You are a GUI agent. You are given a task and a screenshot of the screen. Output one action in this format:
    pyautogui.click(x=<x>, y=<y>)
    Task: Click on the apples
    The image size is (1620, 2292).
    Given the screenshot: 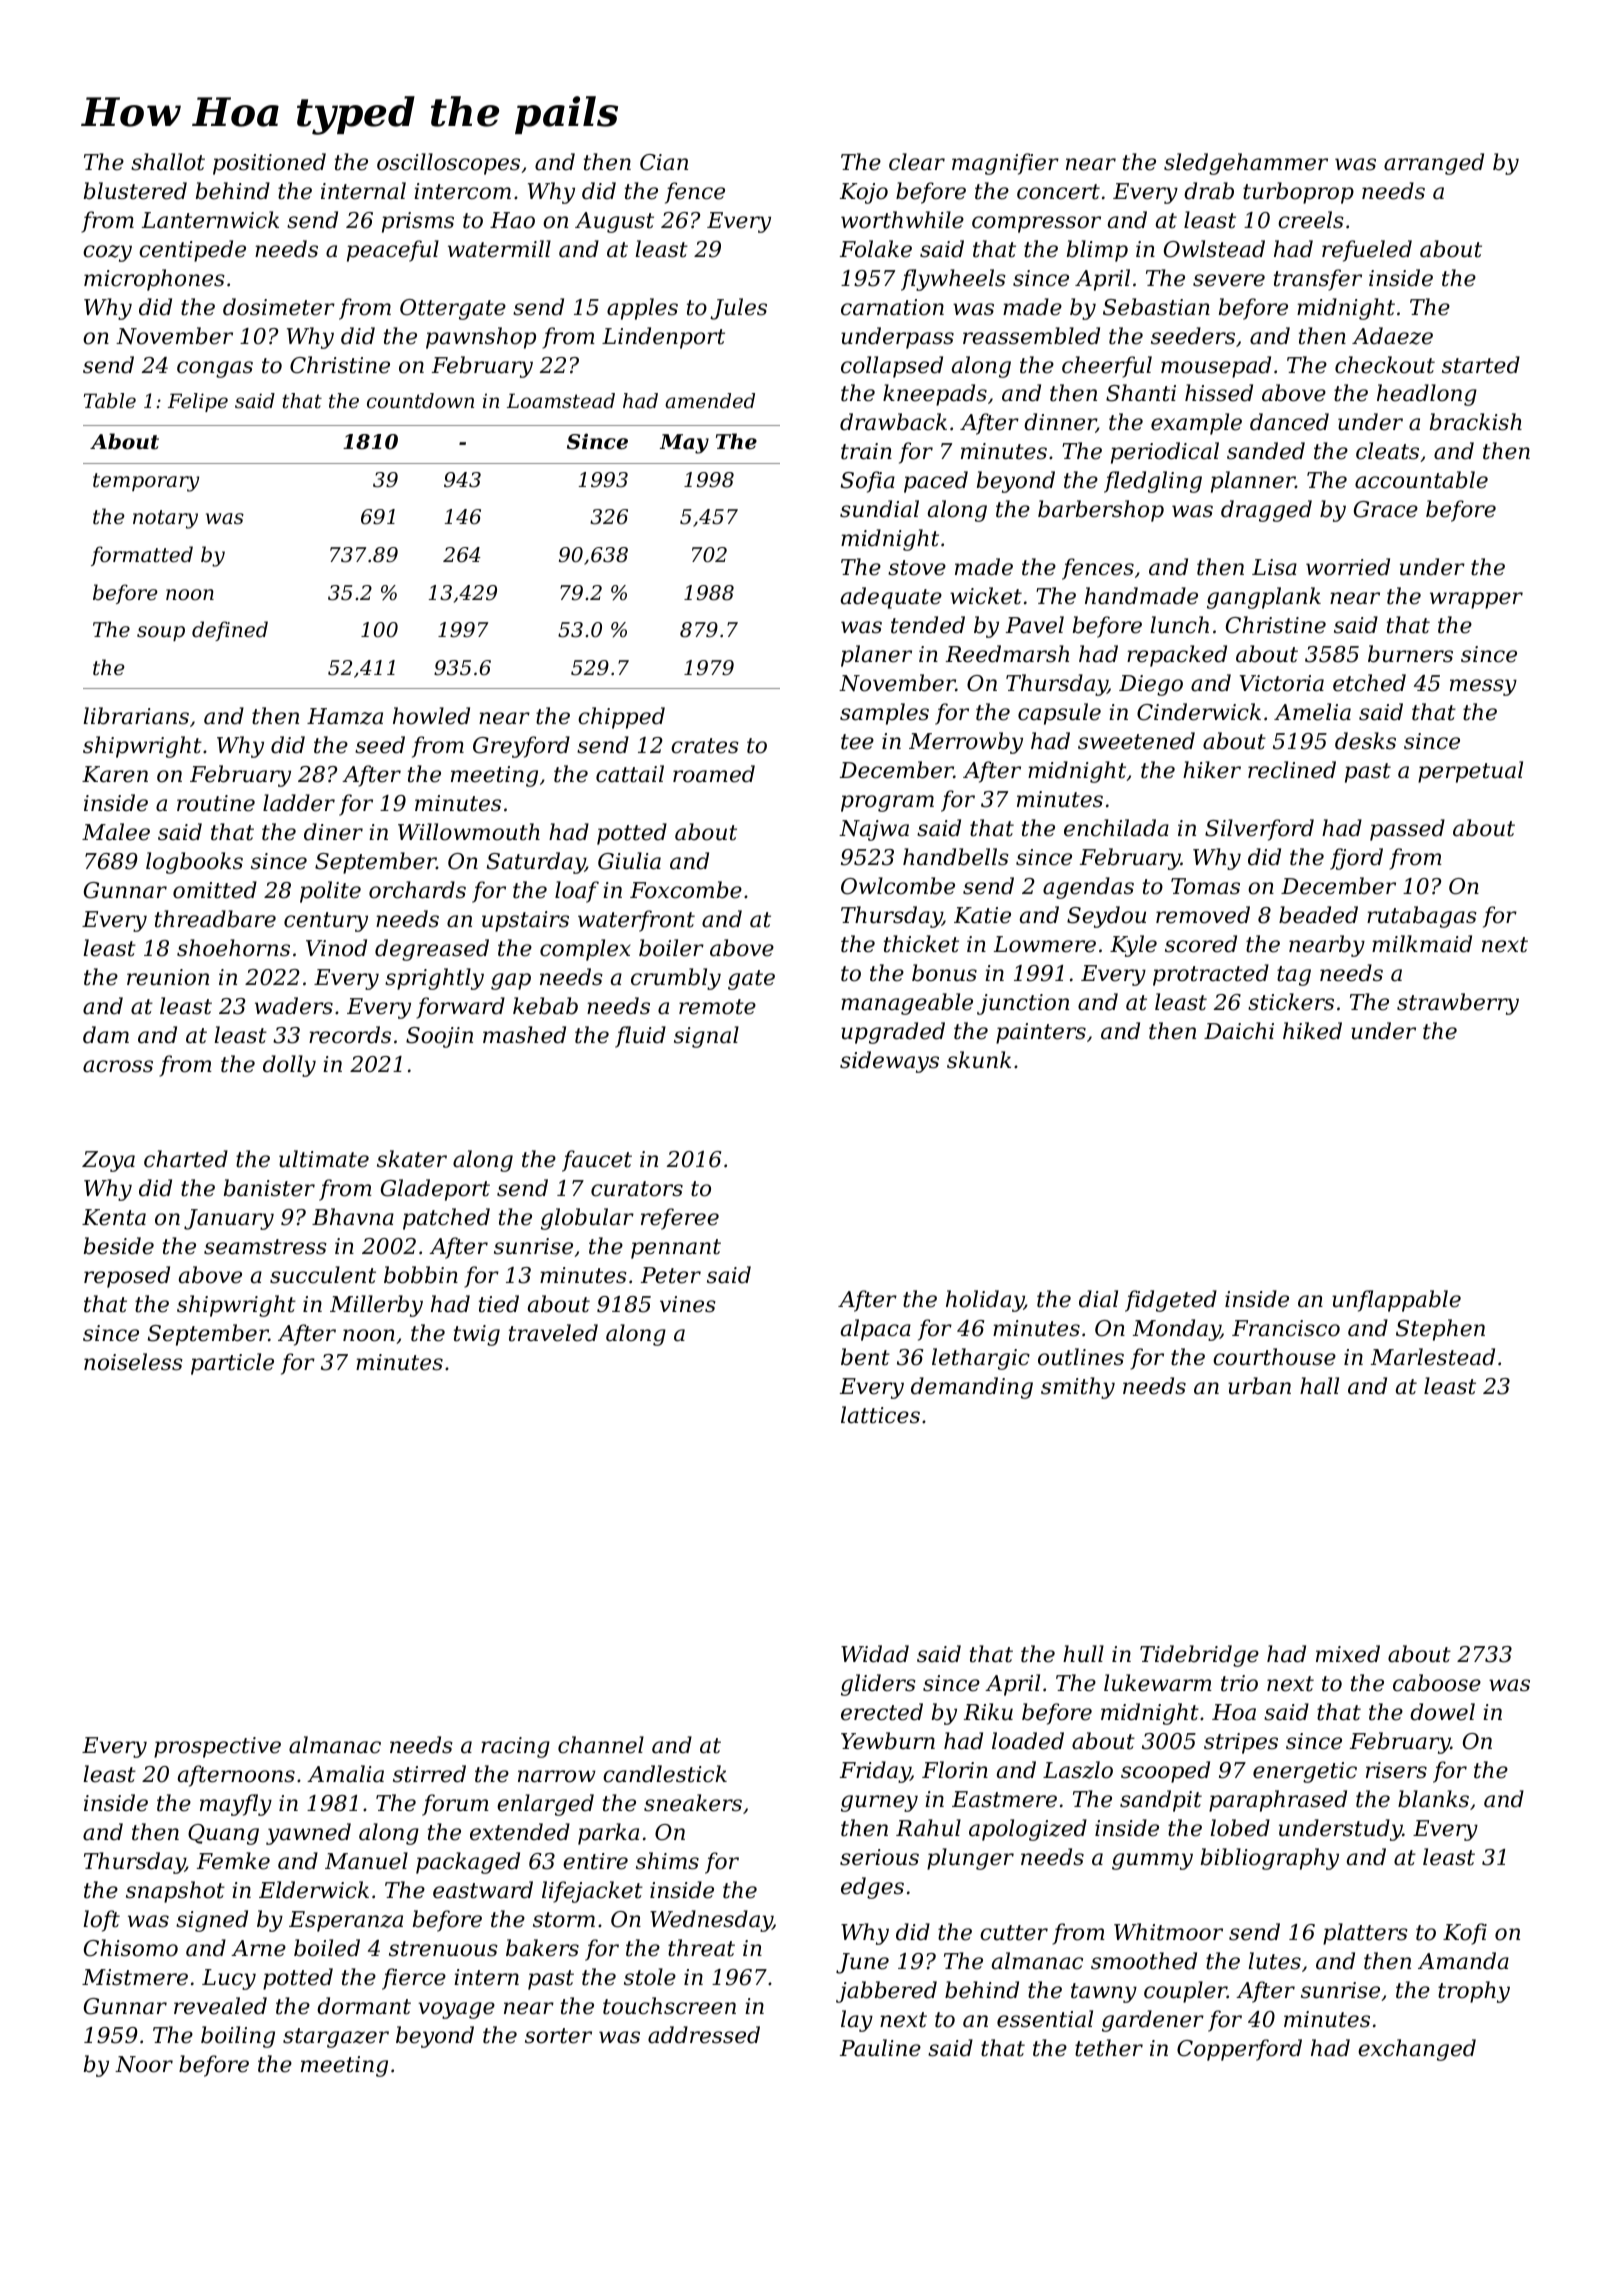 What is the action you would take?
    pyautogui.click(x=642, y=309)
